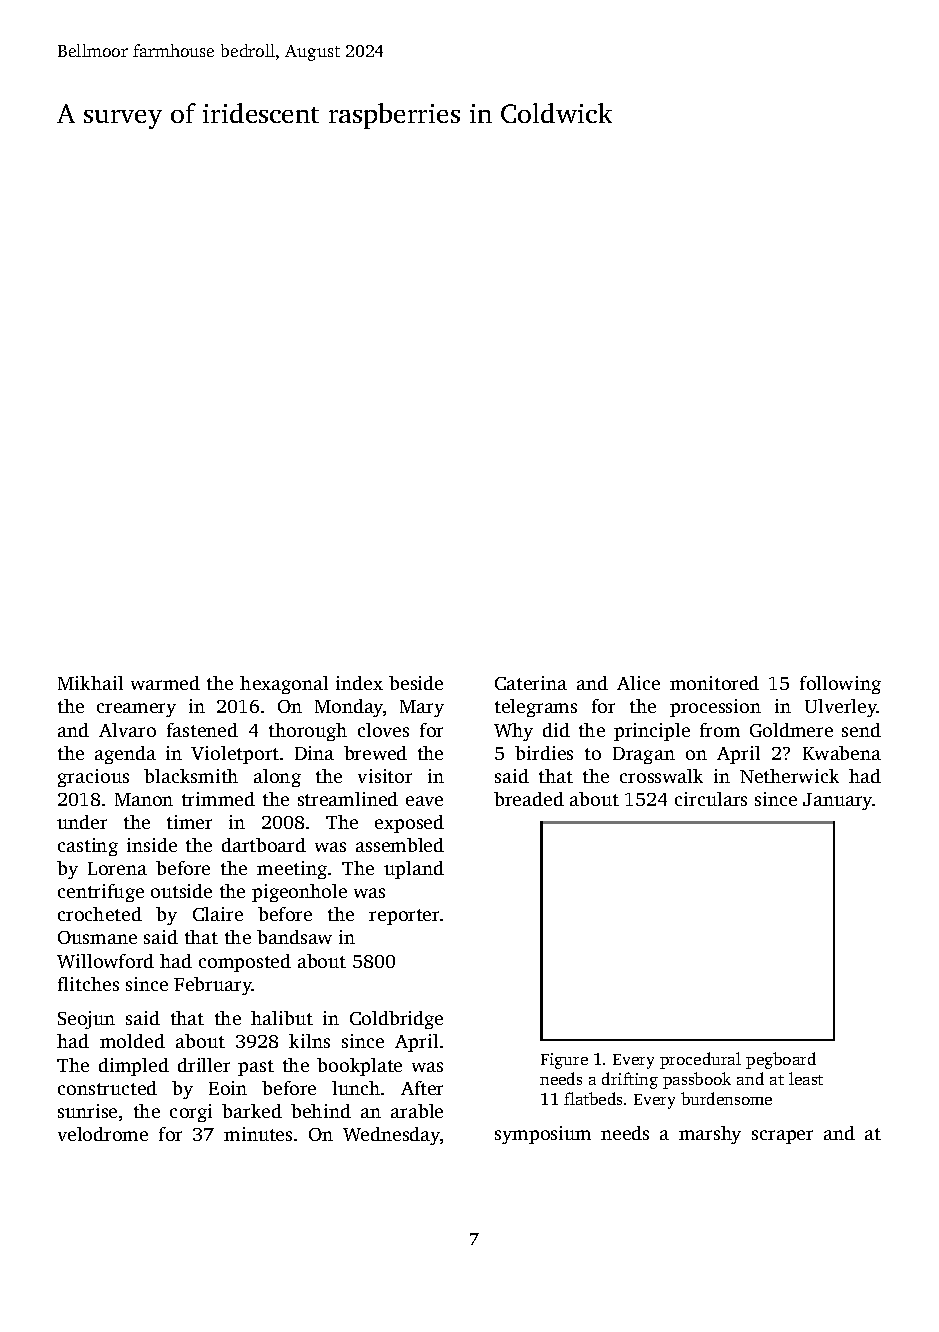 The width and height of the document is (939, 1332). Describe the element at coordinates (781, 1060) in the document. I see `pegboard` at that location.
